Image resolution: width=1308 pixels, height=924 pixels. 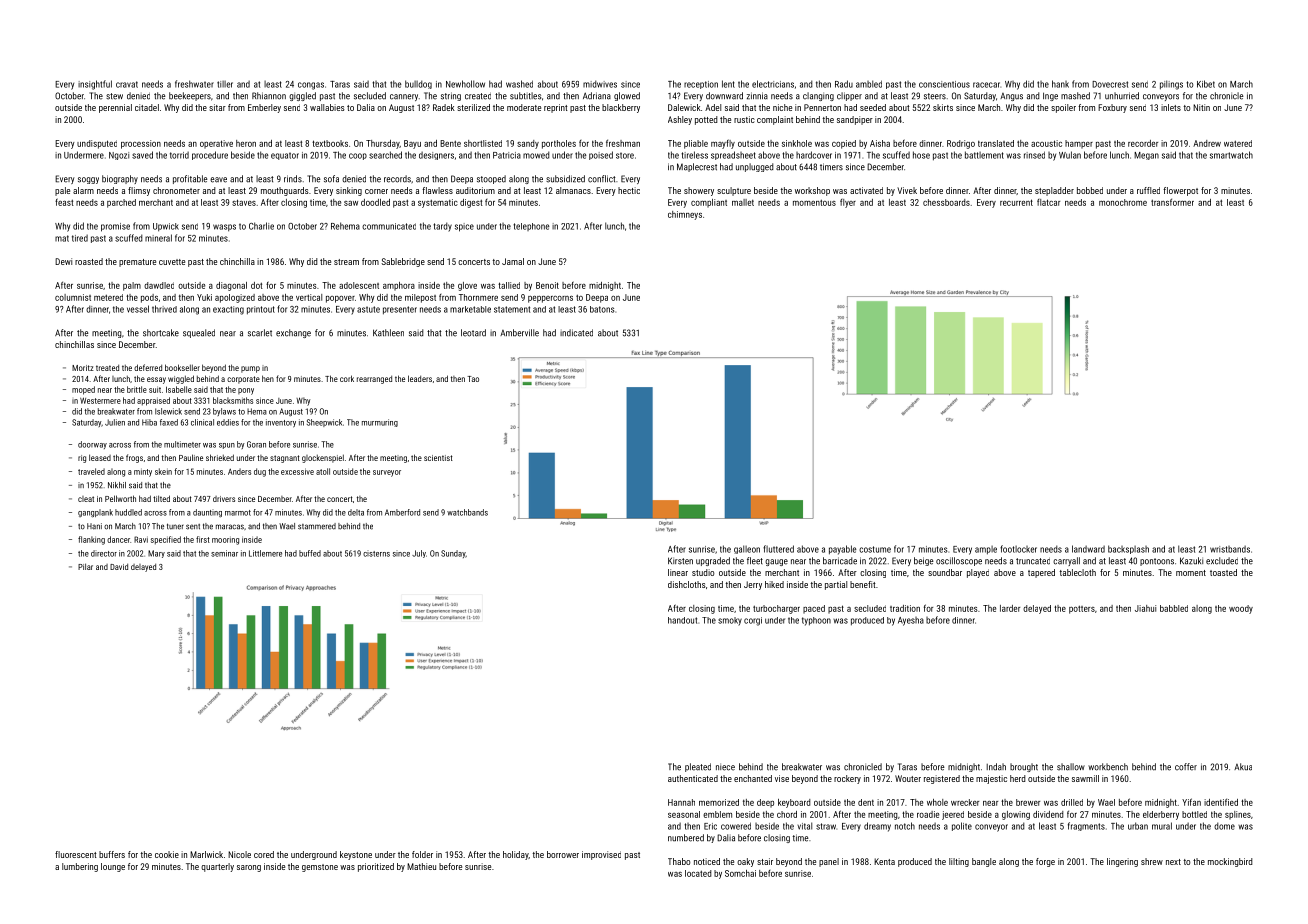 I want to click on stooped, so click(x=491, y=179).
